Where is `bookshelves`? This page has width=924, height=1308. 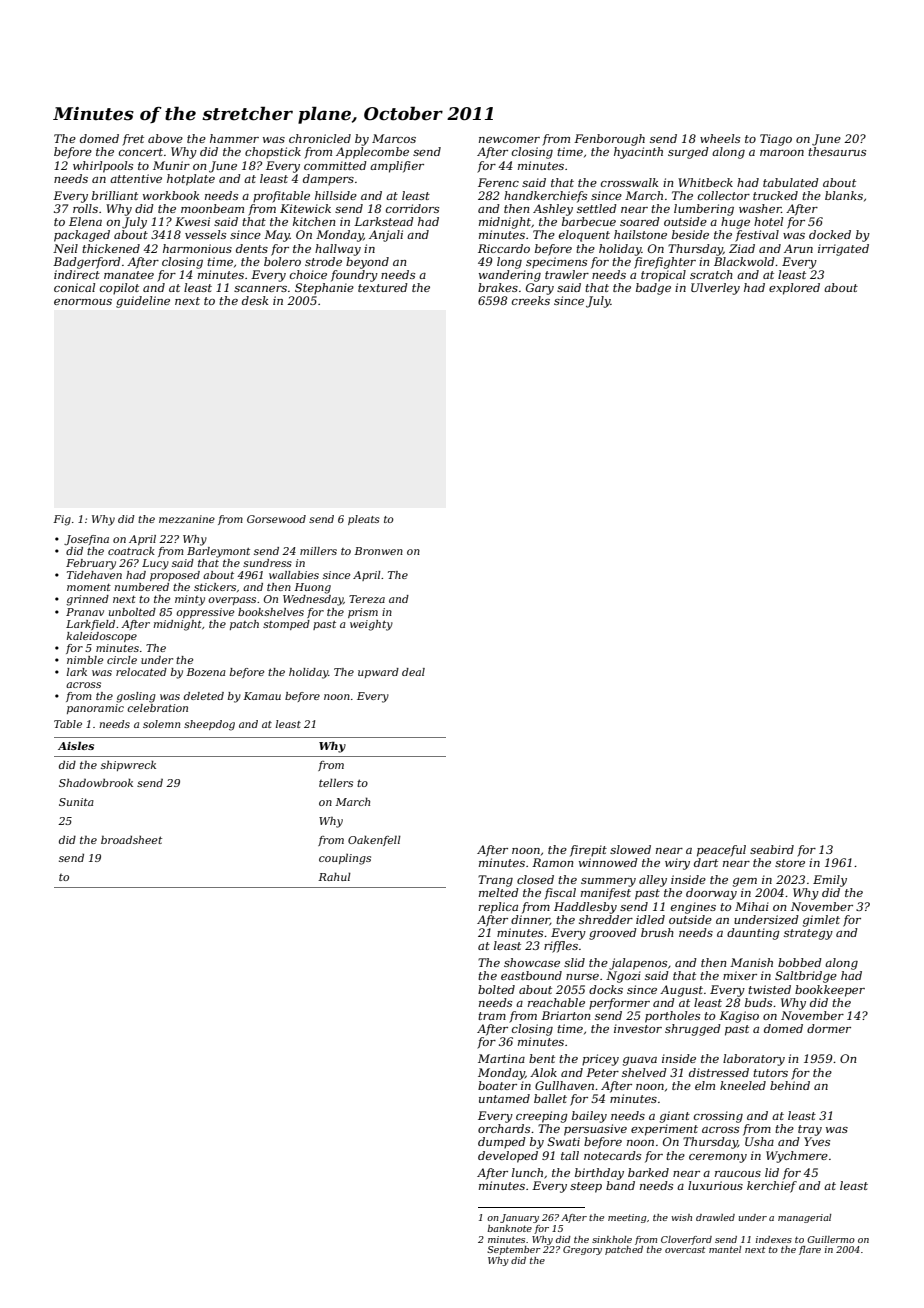
bookshelves is located at coordinates (271, 612).
